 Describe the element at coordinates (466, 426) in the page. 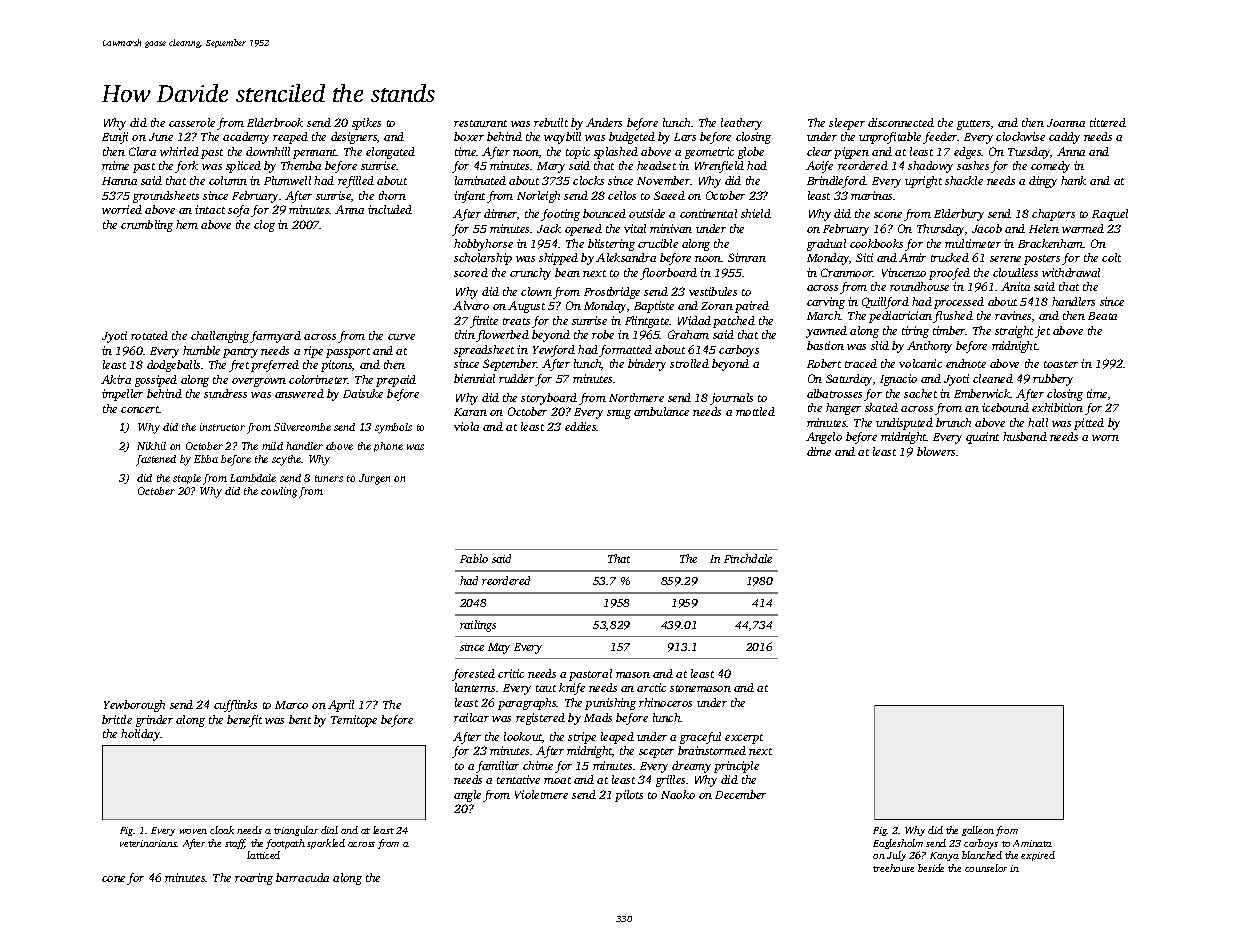

I see `viola` at that location.
